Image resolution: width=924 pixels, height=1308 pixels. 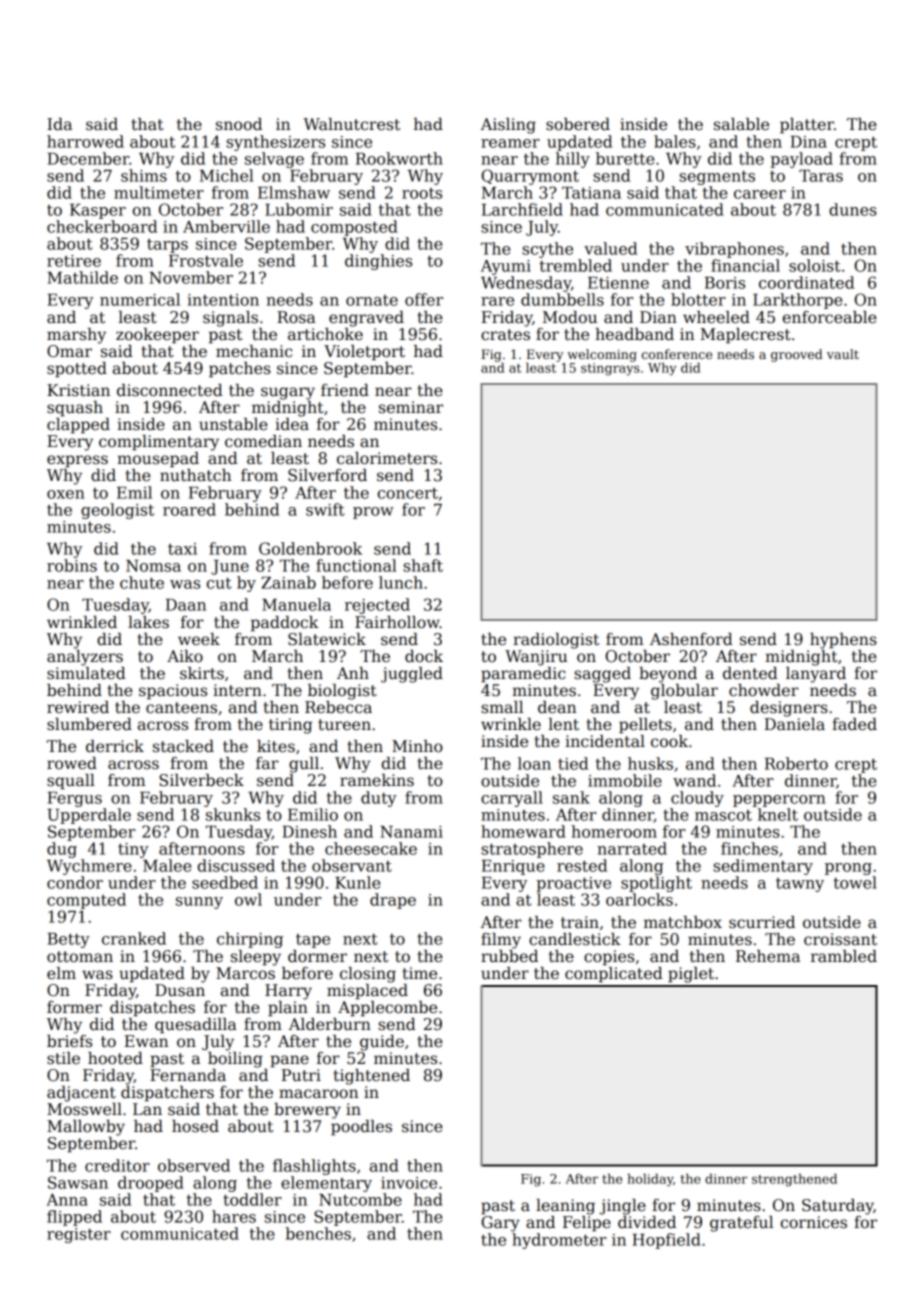 What do you see at coordinates (408, 493) in the screenshot?
I see `concert` at bounding box center [408, 493].
